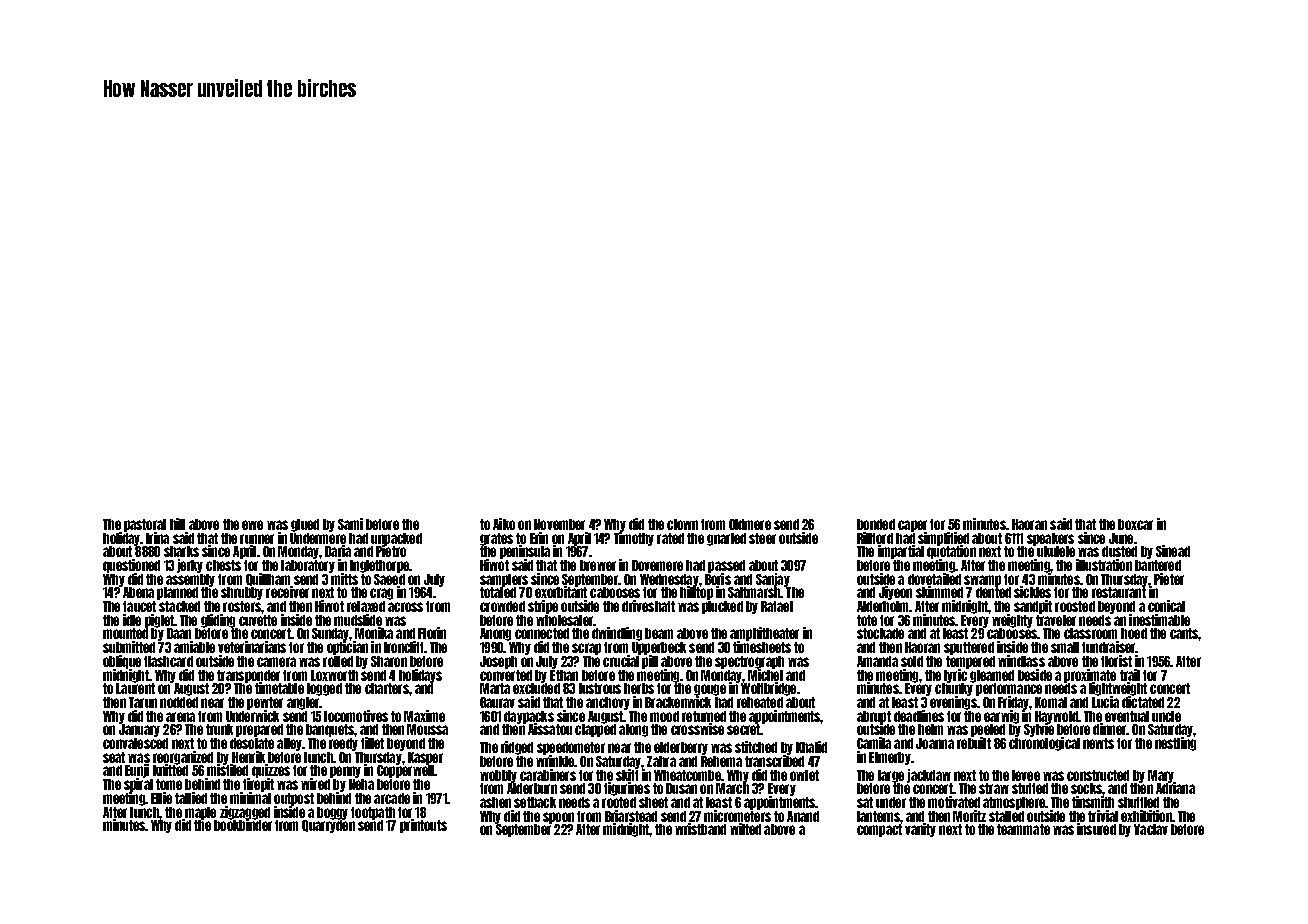 The height and width of the screenshot is (924, 1308). Describe the element at coordinates (951, 552) in the screenshot. I see `quotation` at that location.
